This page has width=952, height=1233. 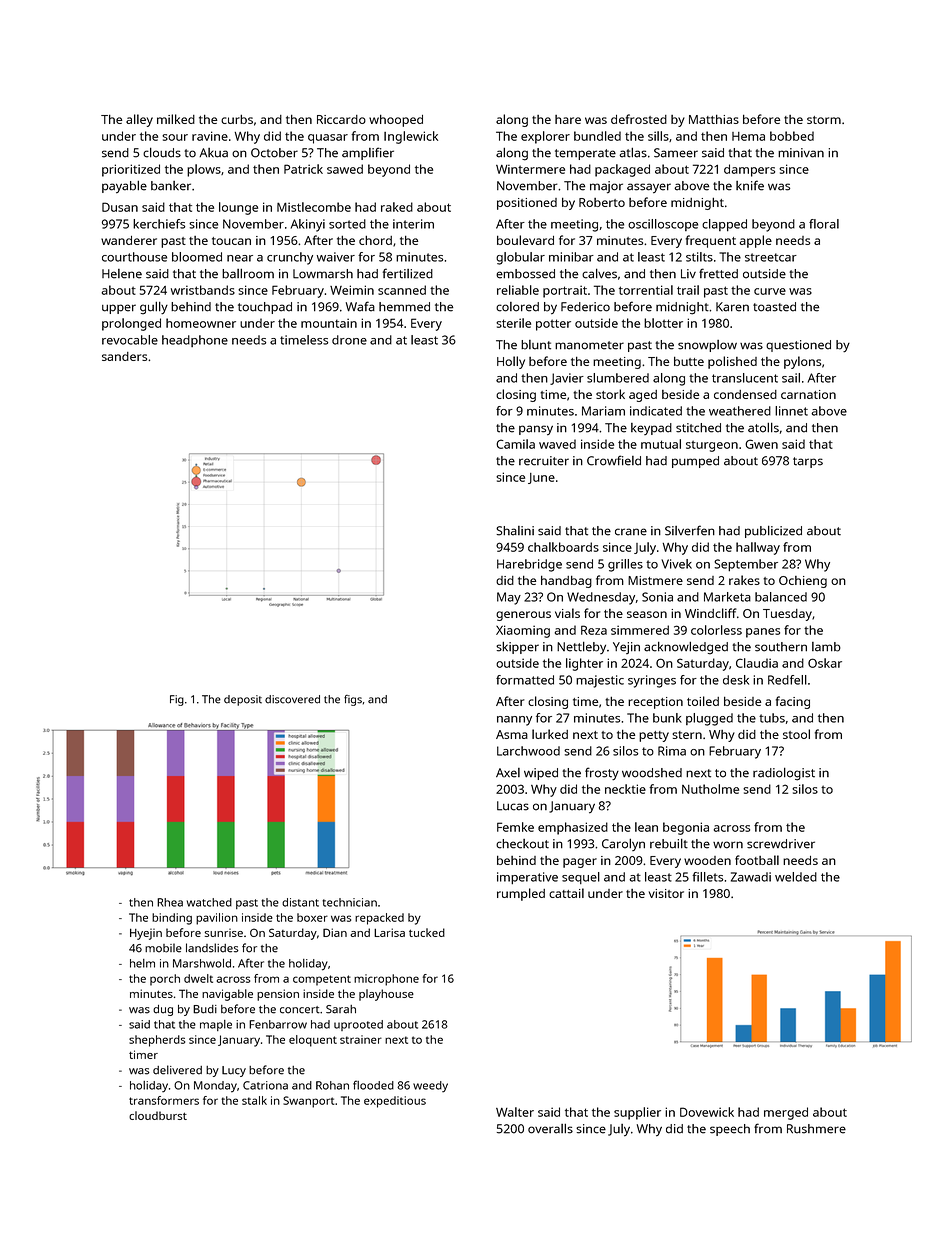 What do you see at coordinates (536, 430) in the page?
I see `pansy` at bounding box center [536, 430].
